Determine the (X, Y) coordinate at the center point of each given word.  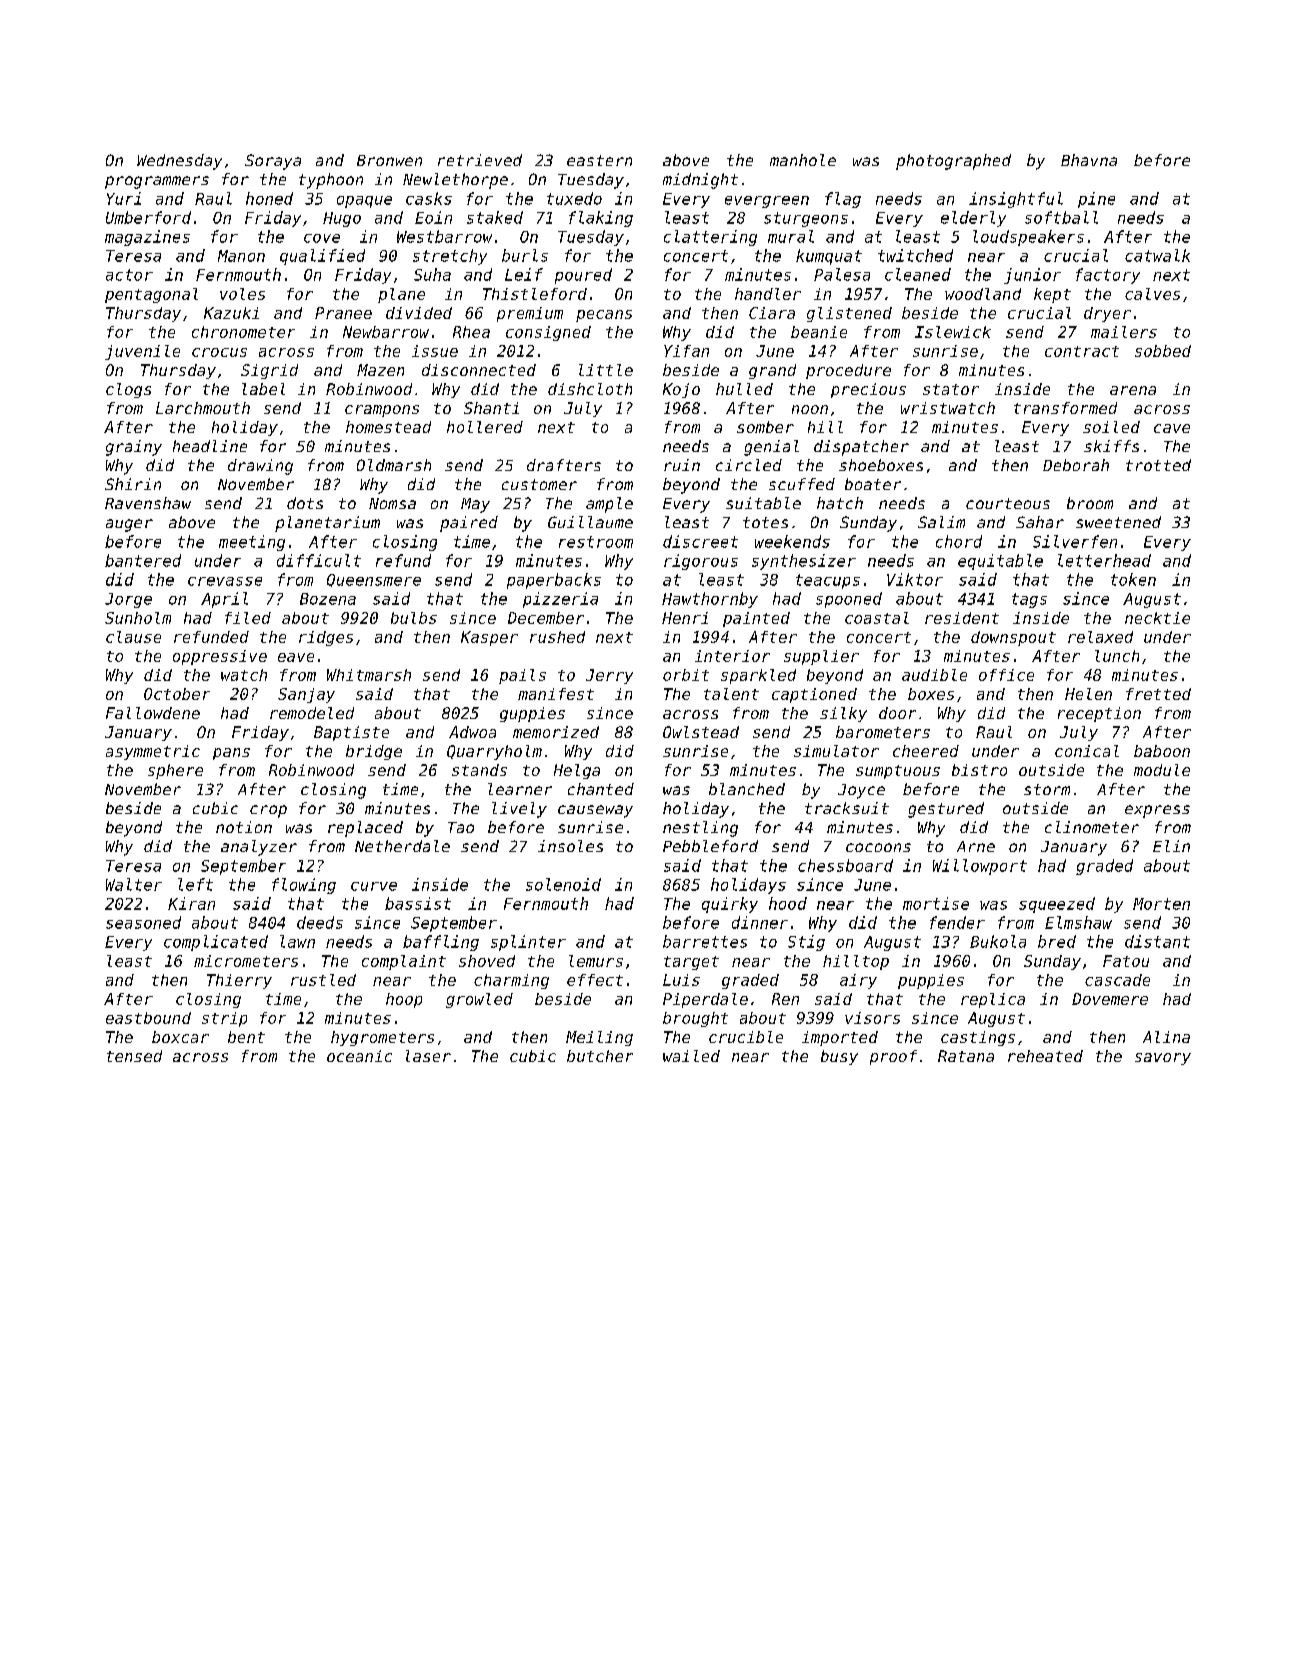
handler (768, 294)
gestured (946, 810)
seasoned (143, 922)
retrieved (480, 160)
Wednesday (179, 162)
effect (595, 980)
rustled (323, 980)
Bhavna (1089, 160)
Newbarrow (386, 332)
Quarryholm (494, 752)
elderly (973, 219)
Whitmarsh (369, 675)
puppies (931, 981)
